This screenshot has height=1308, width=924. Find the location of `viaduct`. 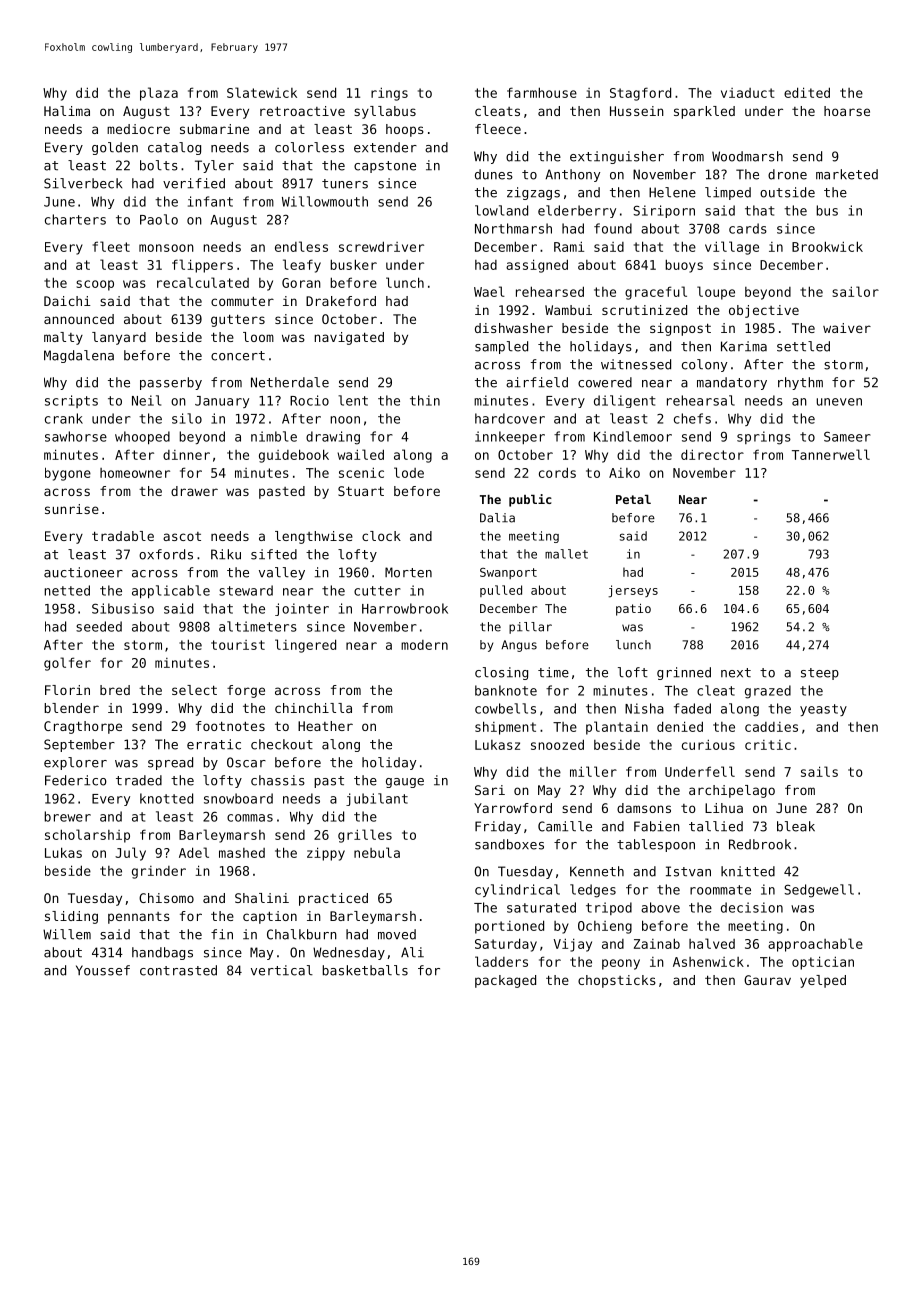

viaduct is located at coordinates (748, 93).
